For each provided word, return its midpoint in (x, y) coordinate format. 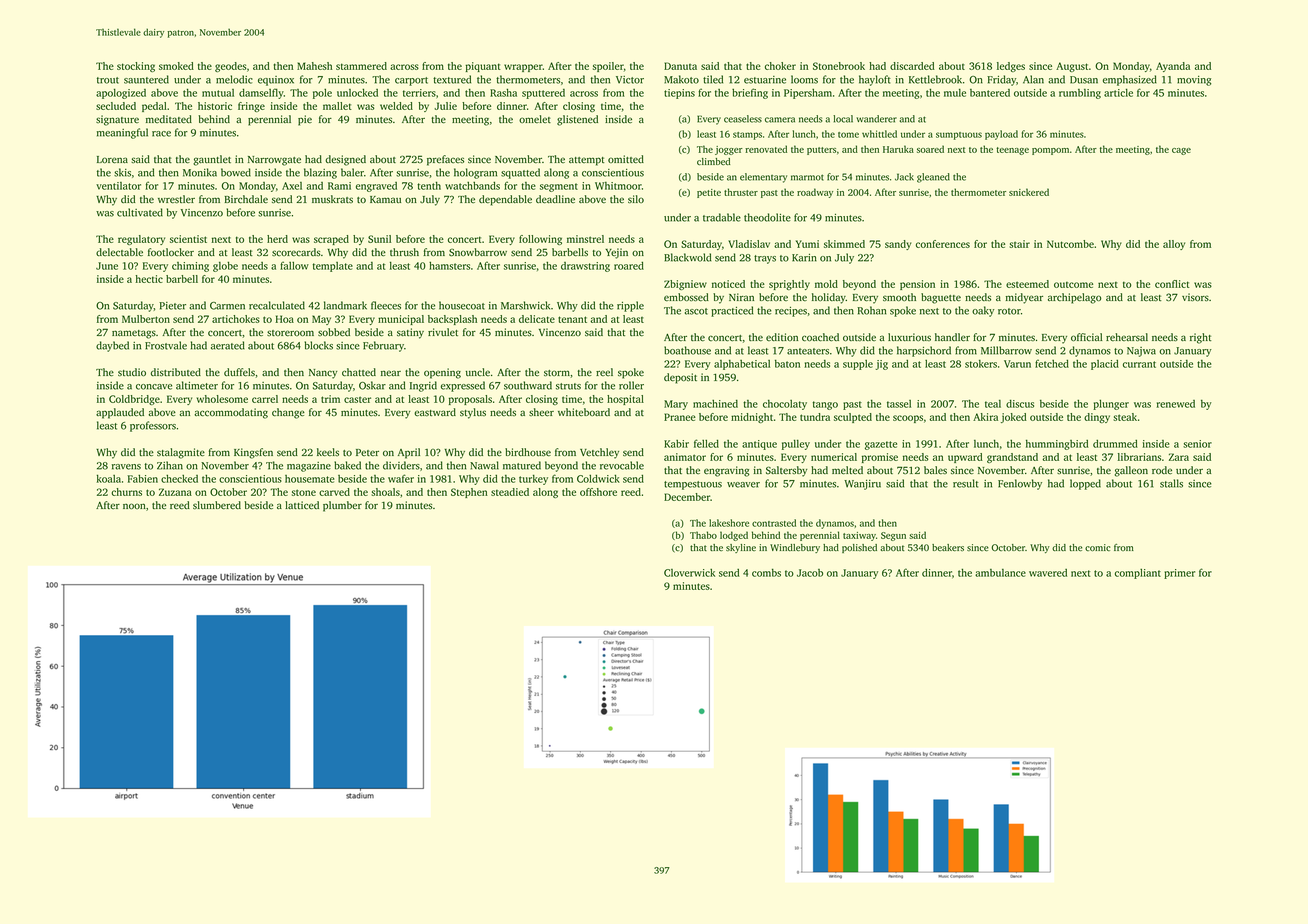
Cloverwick (689, 573)
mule (955, 93)
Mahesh (314, 66)
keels (328, 452)
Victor (630, 80)
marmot (807, 177)
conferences (943, 244)
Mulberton (146, 319)
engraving (727, 471)
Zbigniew (685, 285)
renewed (1176, 404)
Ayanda (1173, 67)
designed (345, 160)
